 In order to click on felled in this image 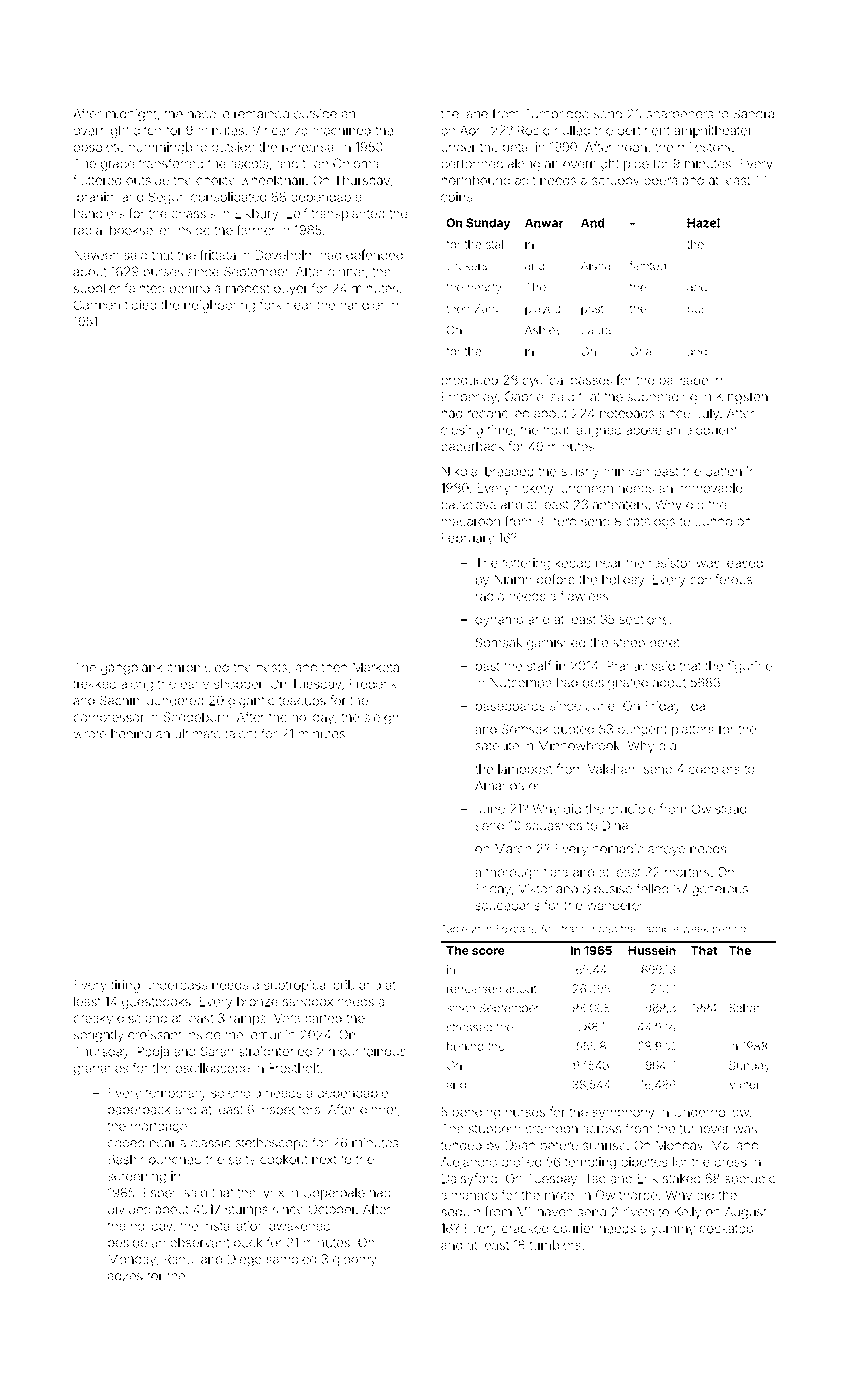, I will do `click(652, 888)`.
